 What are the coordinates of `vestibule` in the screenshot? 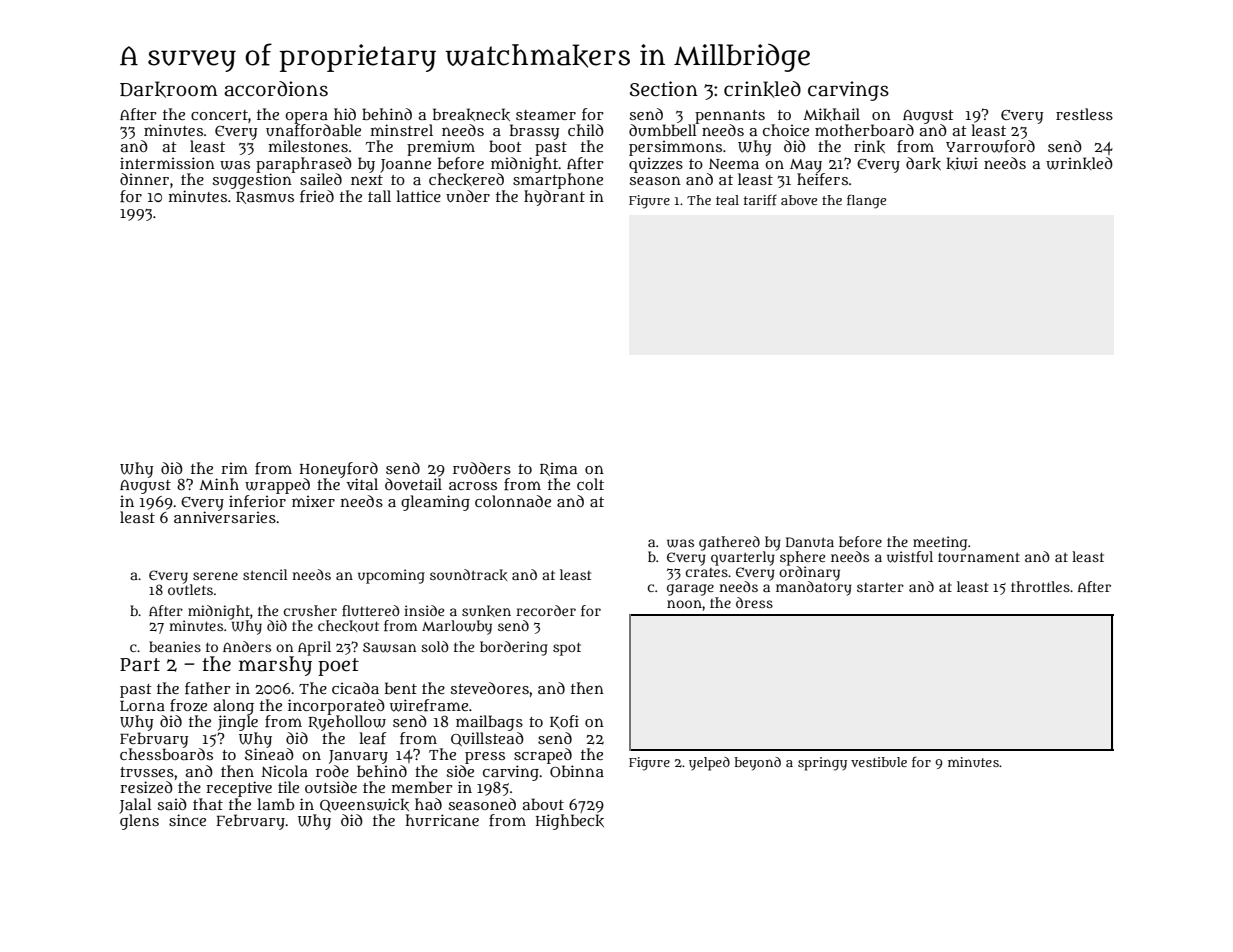 It's located at (879, 762).
